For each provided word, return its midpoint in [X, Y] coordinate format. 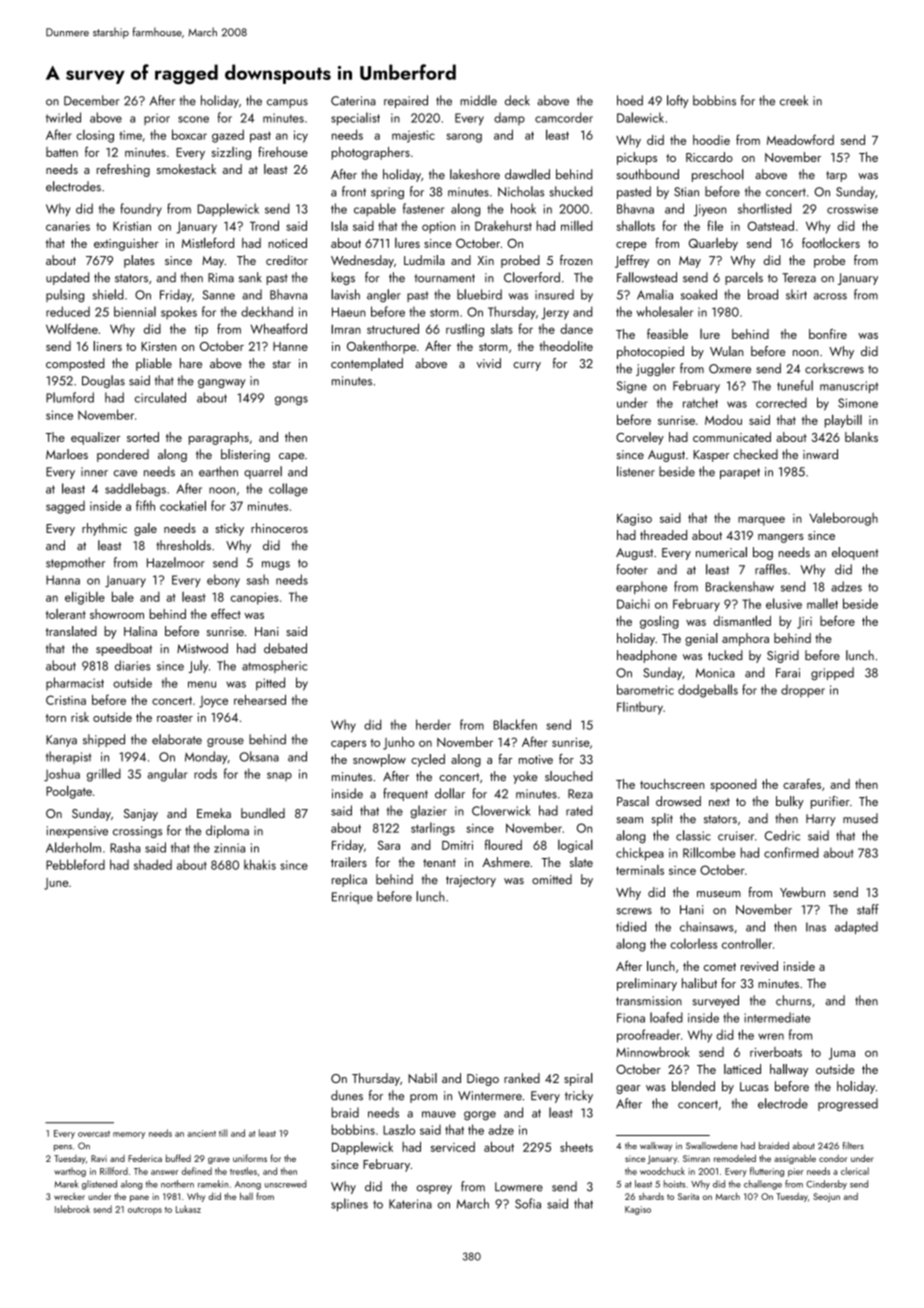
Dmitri [457, 845]
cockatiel [183, 505]
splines [349, 1204]
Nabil [422, 1078]
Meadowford [800, 140]
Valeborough [843, 519]
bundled [263, 813]
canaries [68, 226]
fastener [423, 208]
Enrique [352, 898]
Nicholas [521, 191]
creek [794, 100]
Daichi [633, 604]
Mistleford [208, 242]
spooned [733, 785]
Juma [842, 1054]
